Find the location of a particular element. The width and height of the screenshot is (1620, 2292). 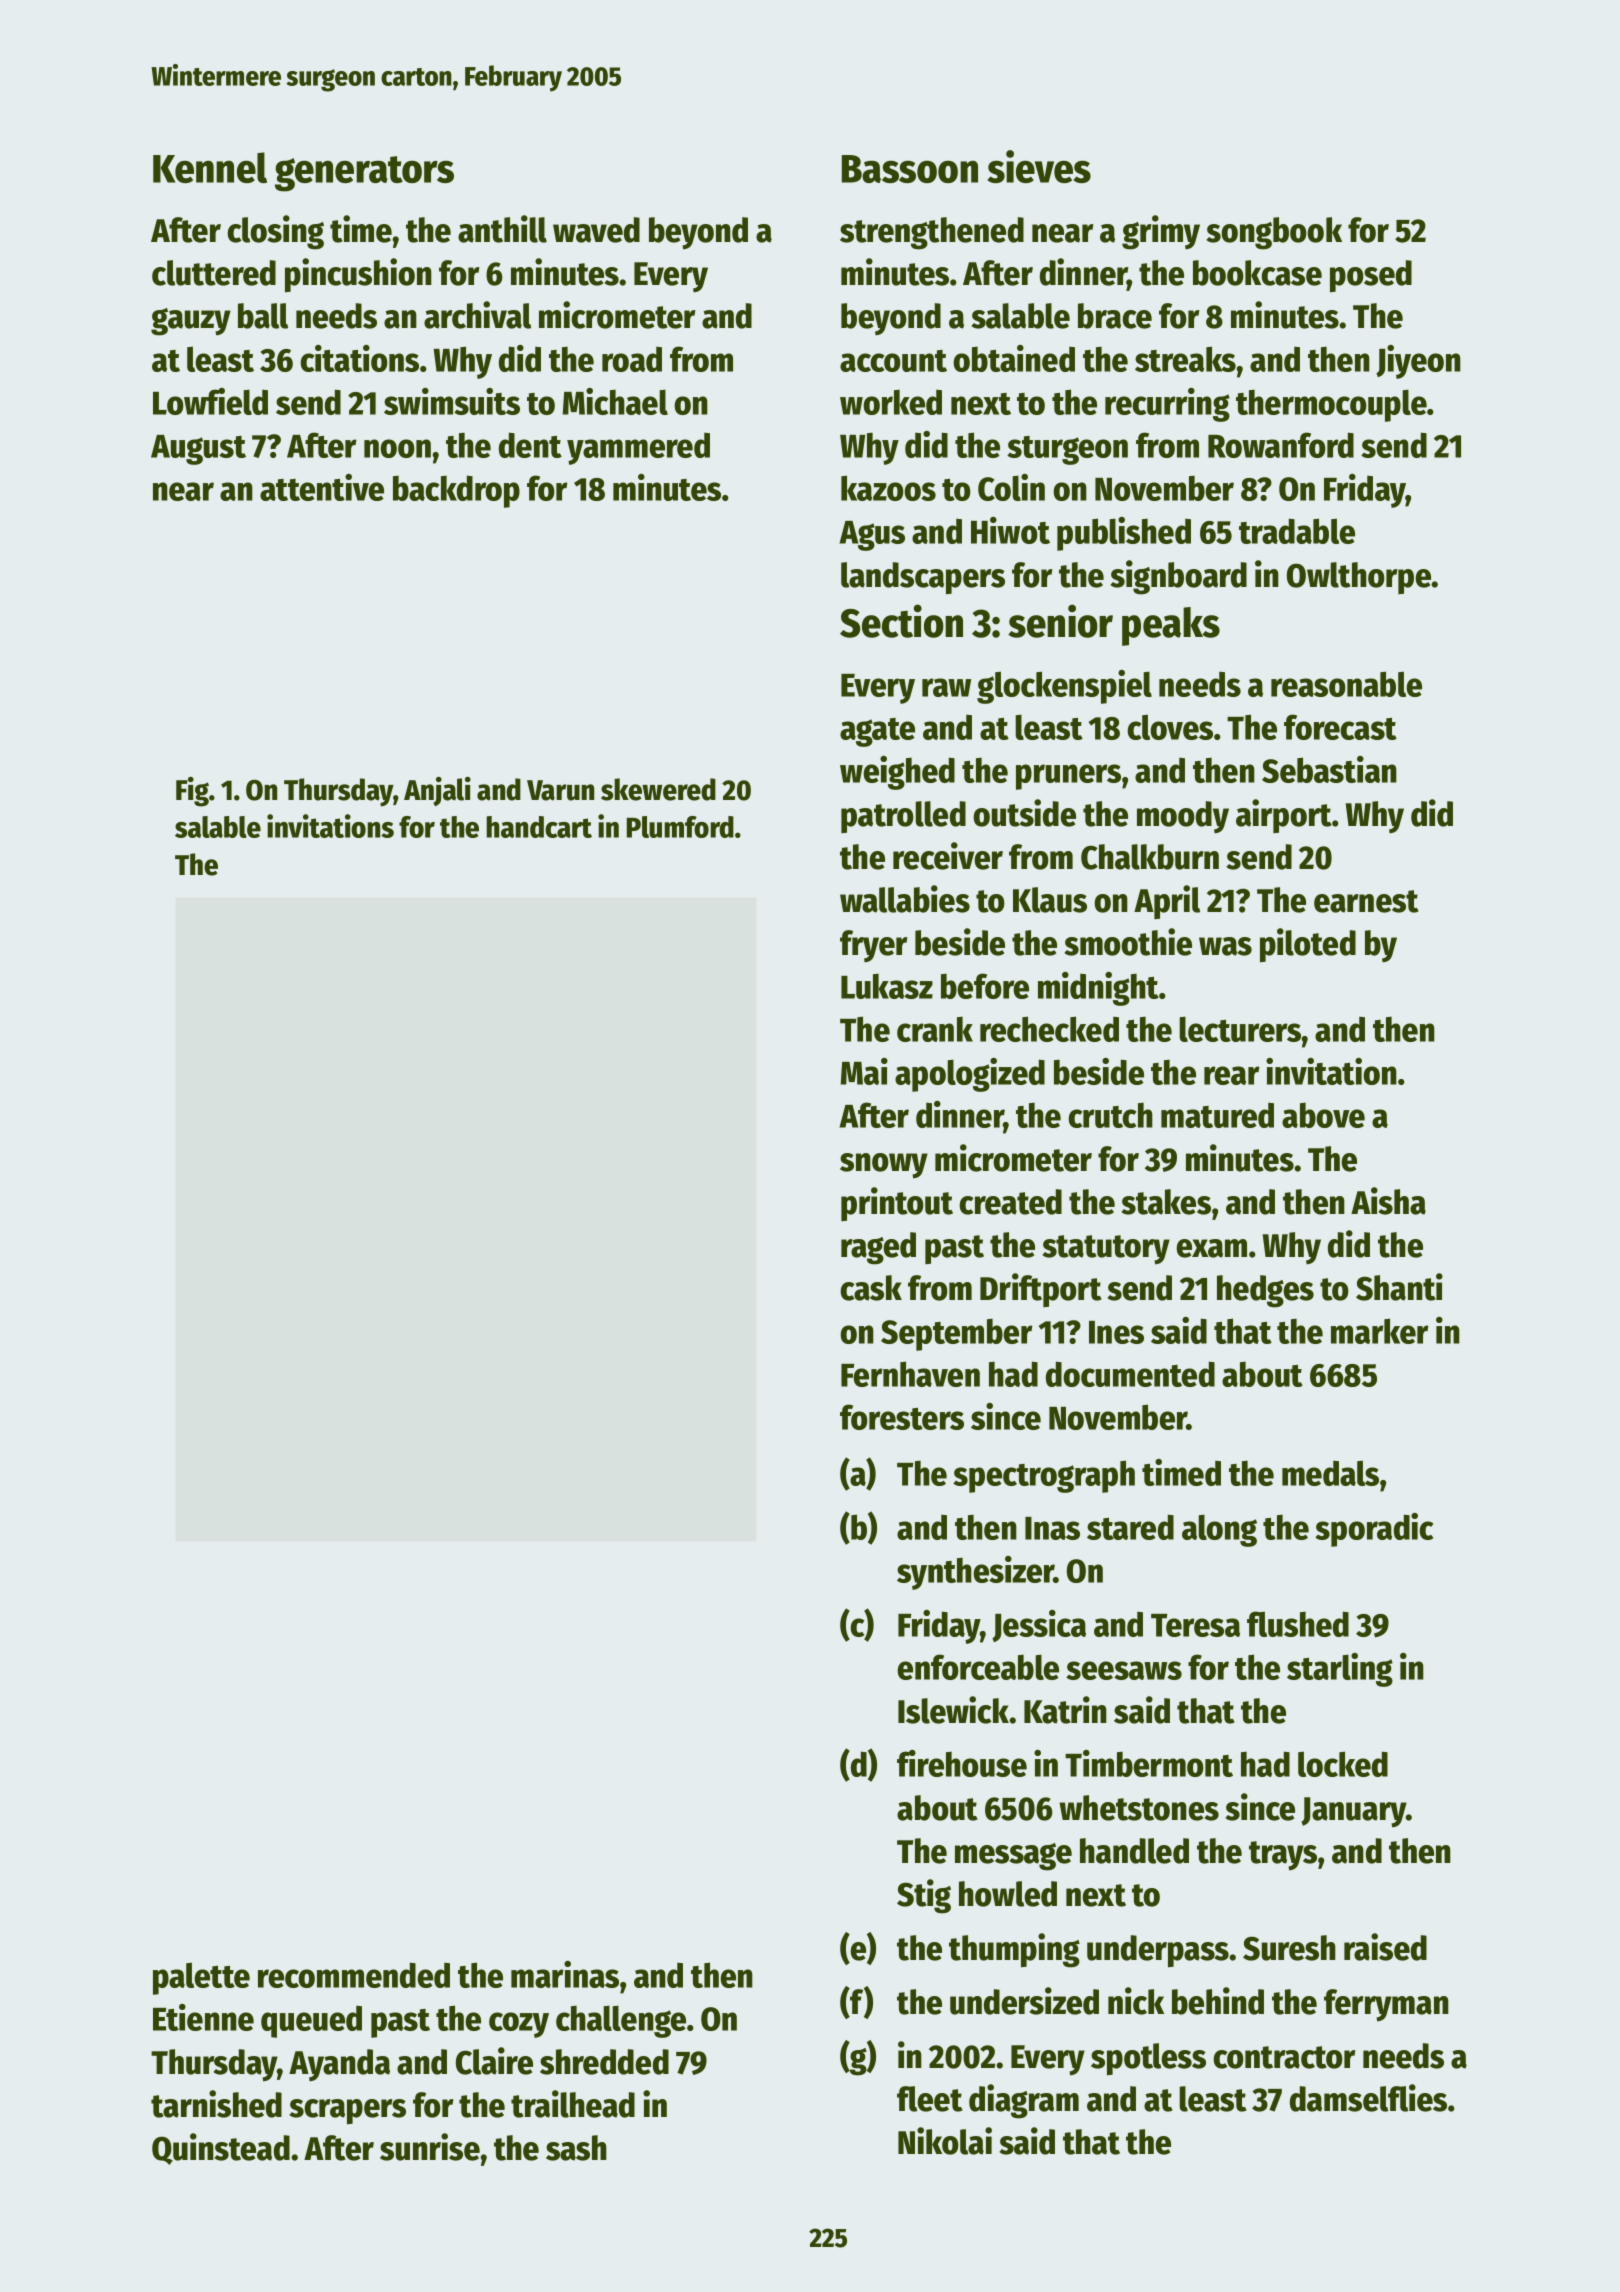

ferryman is located at coordinates (1386, 2005).
